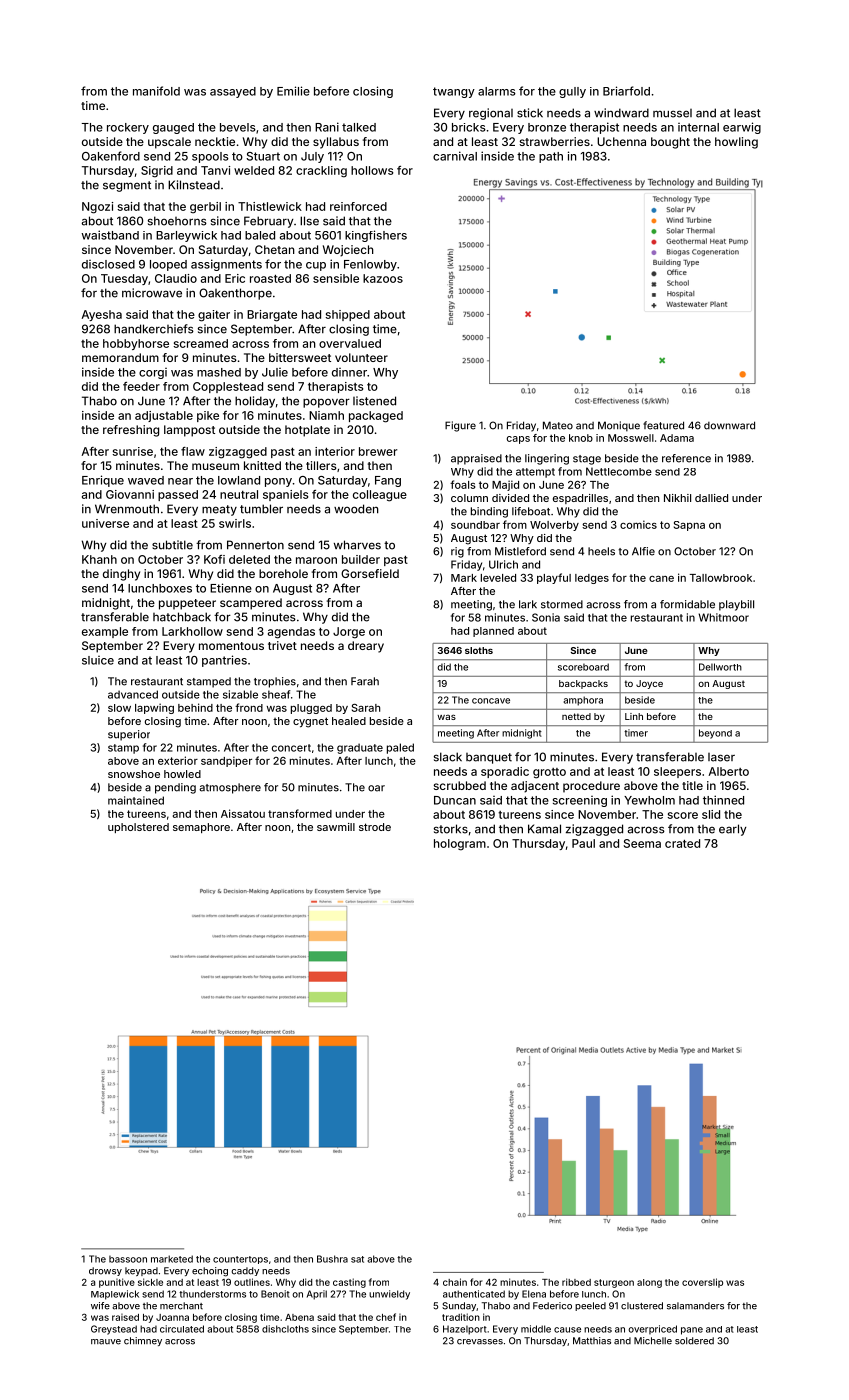 This screenshot has height=1400, width=849. What do you see at coordinates (349, 721) in the screenshot?
I see `healed` at bounding box center [349, 721].
